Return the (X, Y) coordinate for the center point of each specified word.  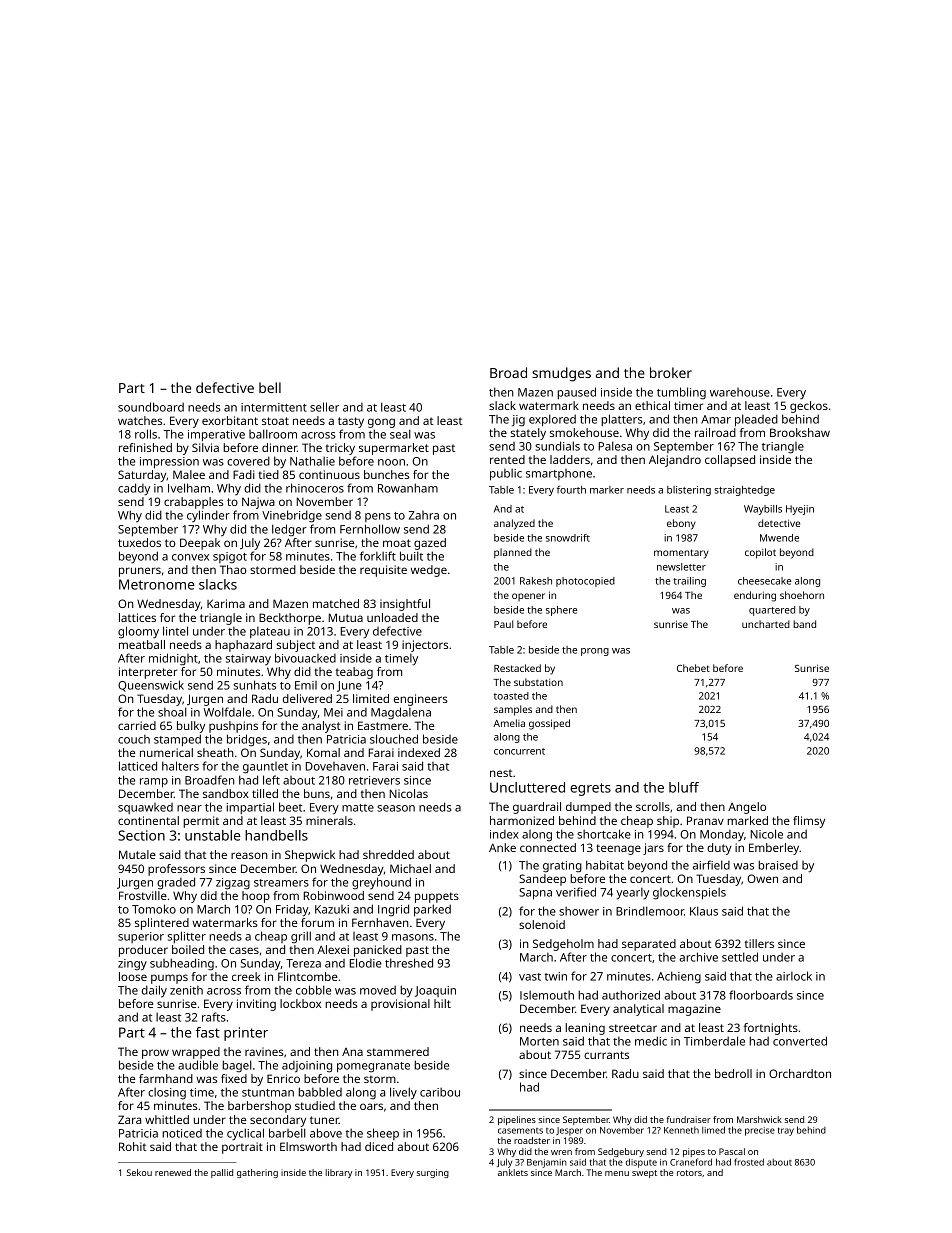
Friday (292, 910)
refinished (145, 447)
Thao (233, 569)
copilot (760, 553)
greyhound (381, 883)
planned (513, 553)
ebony (681, 524)
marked (747, 820)
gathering (257, 1173)
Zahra (424, 515)
